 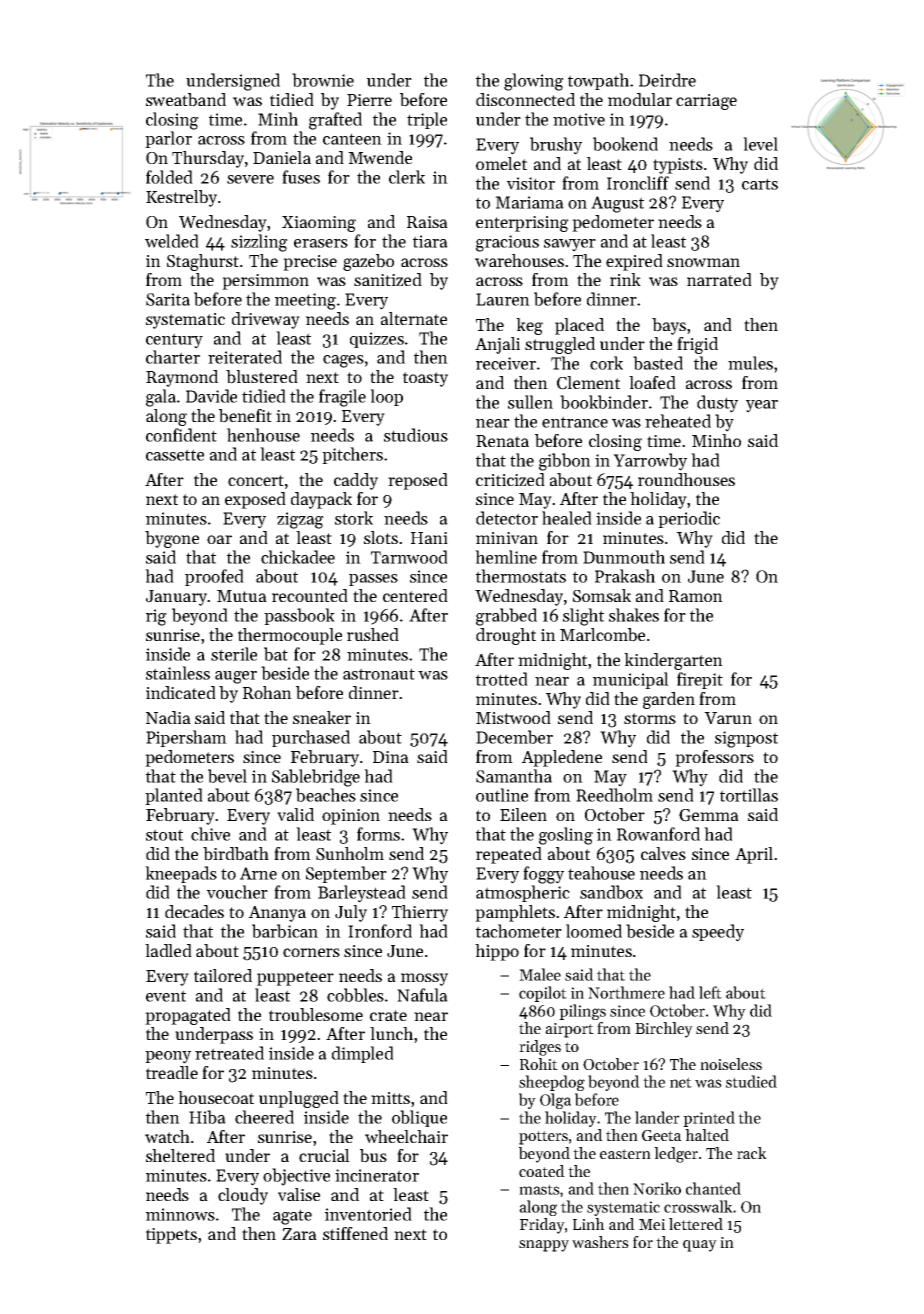 What do you see at coordinates (667, 80) in the screenshot?
I see `Deirdre` at bounding box center [667, 80].
